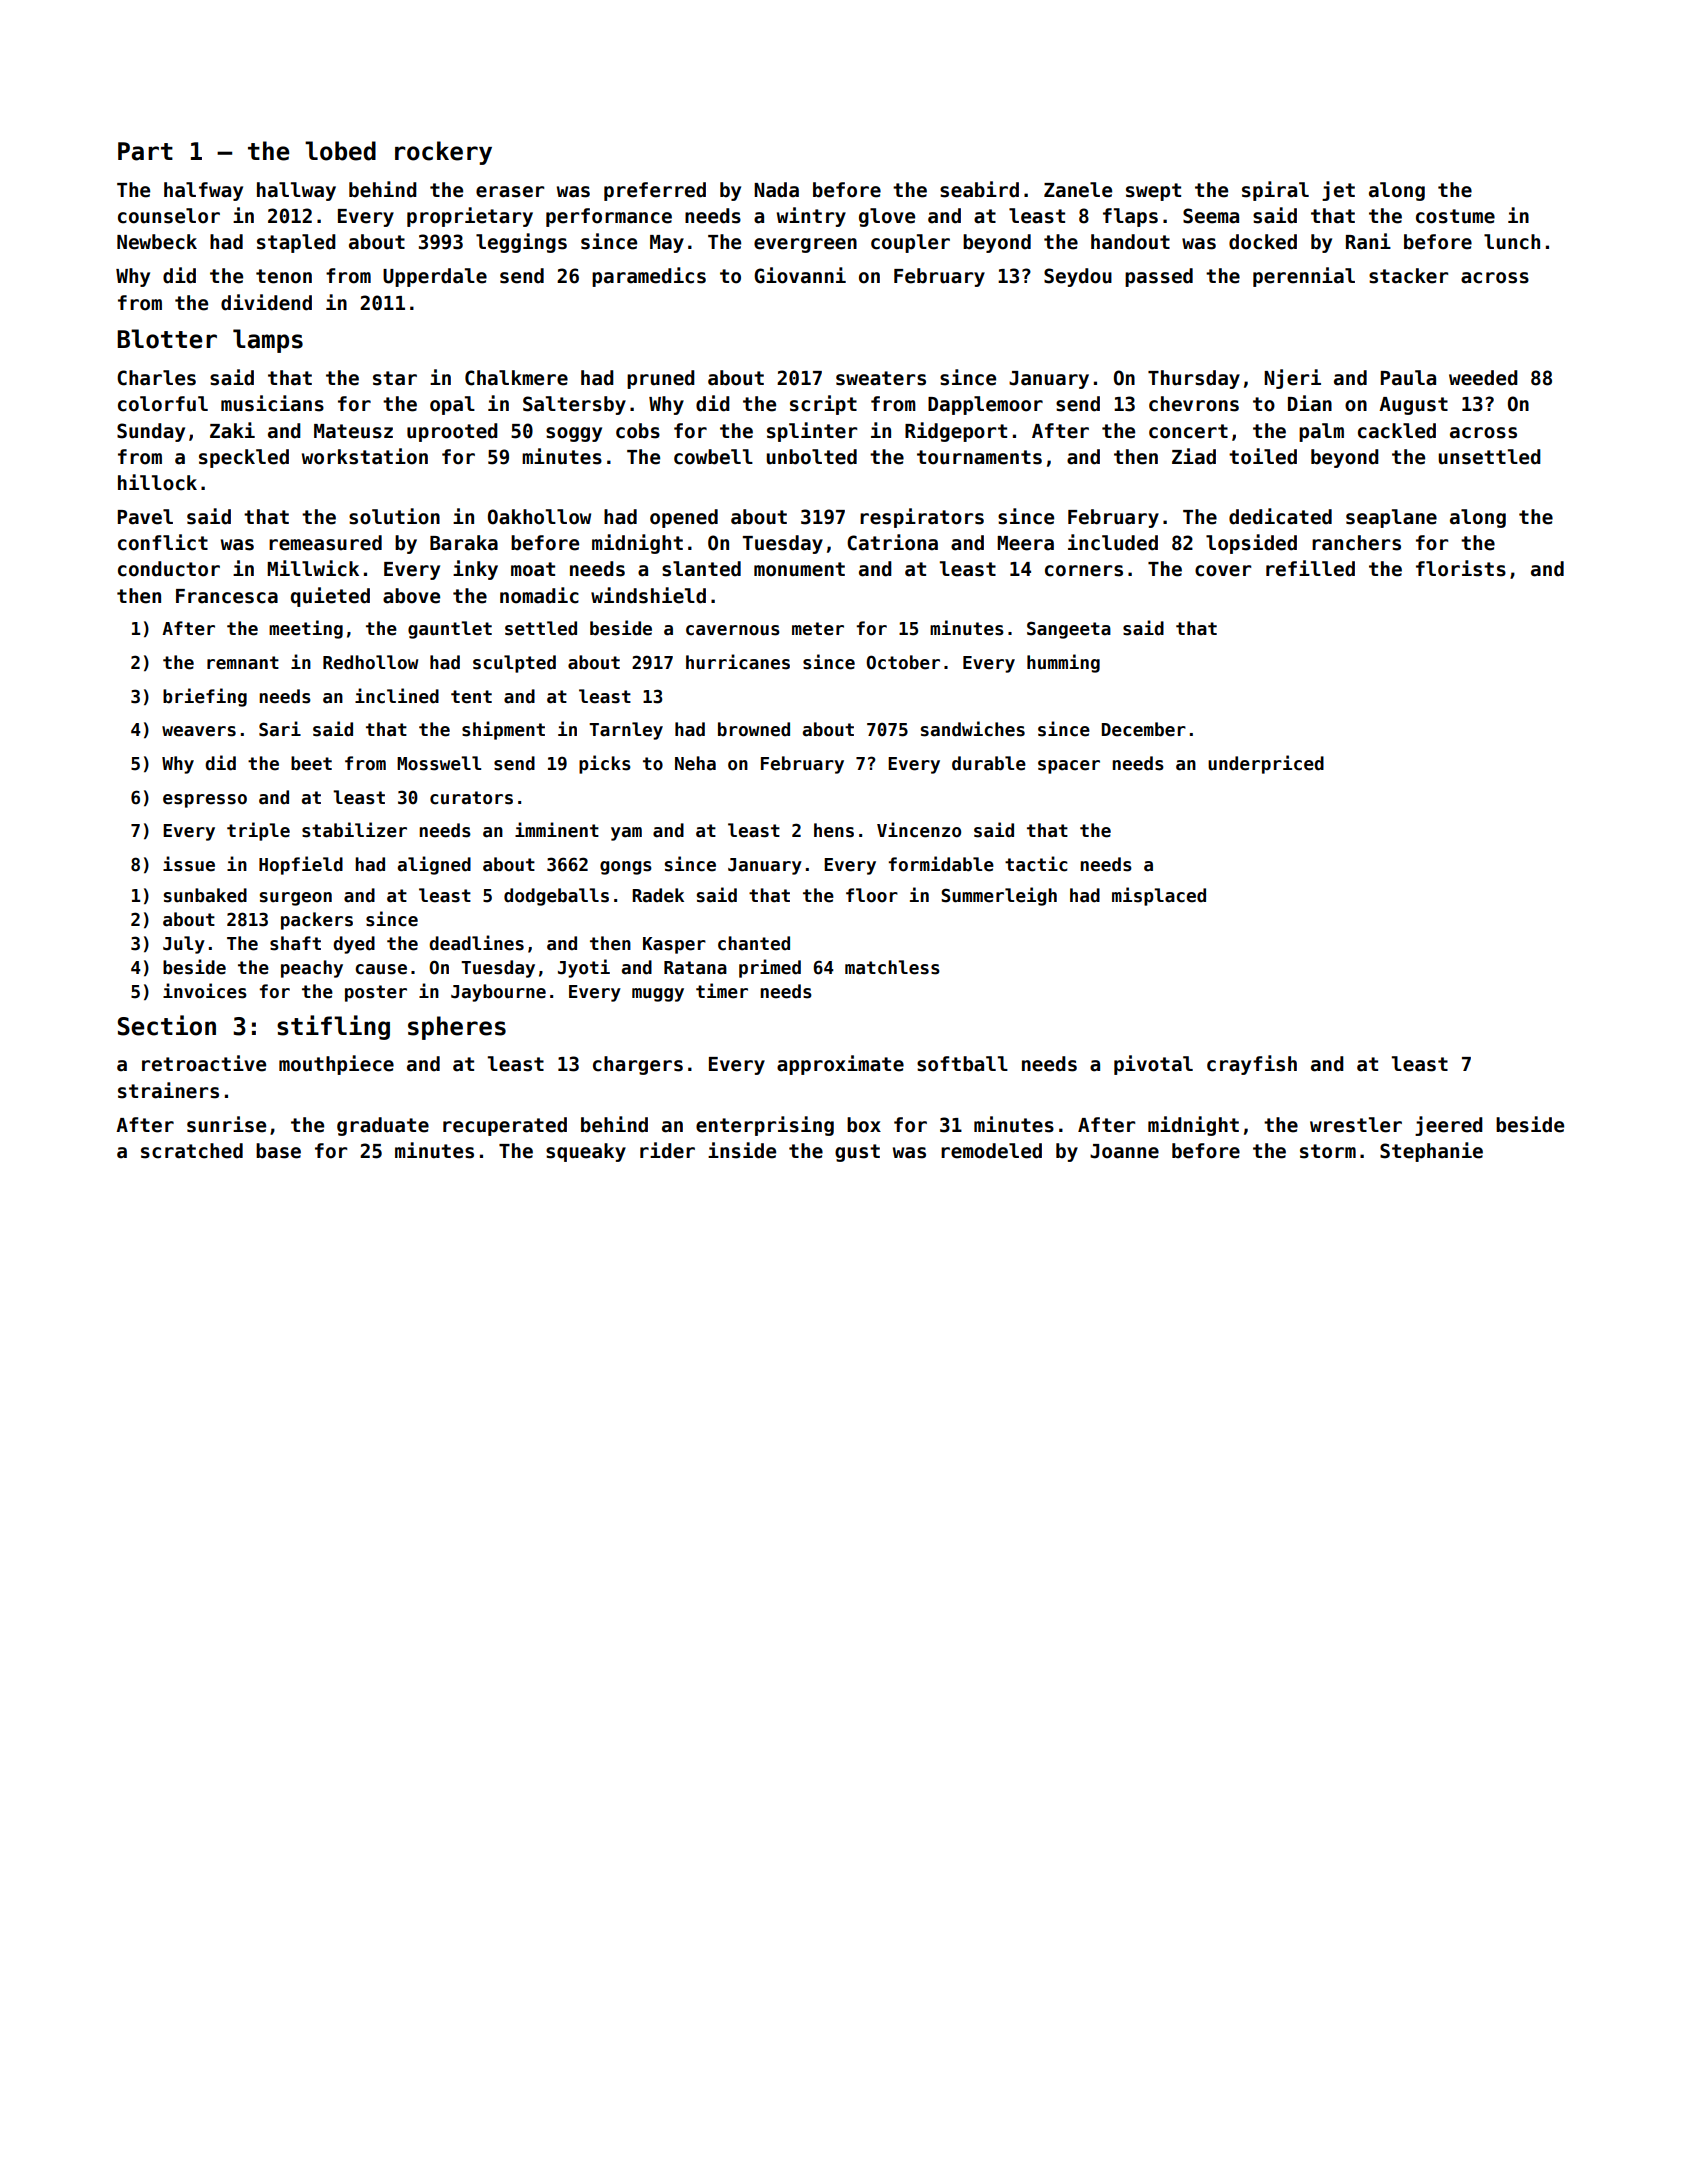 This document has width=1683, height=2178. I want to click on approximate, so click(840, 1065).
